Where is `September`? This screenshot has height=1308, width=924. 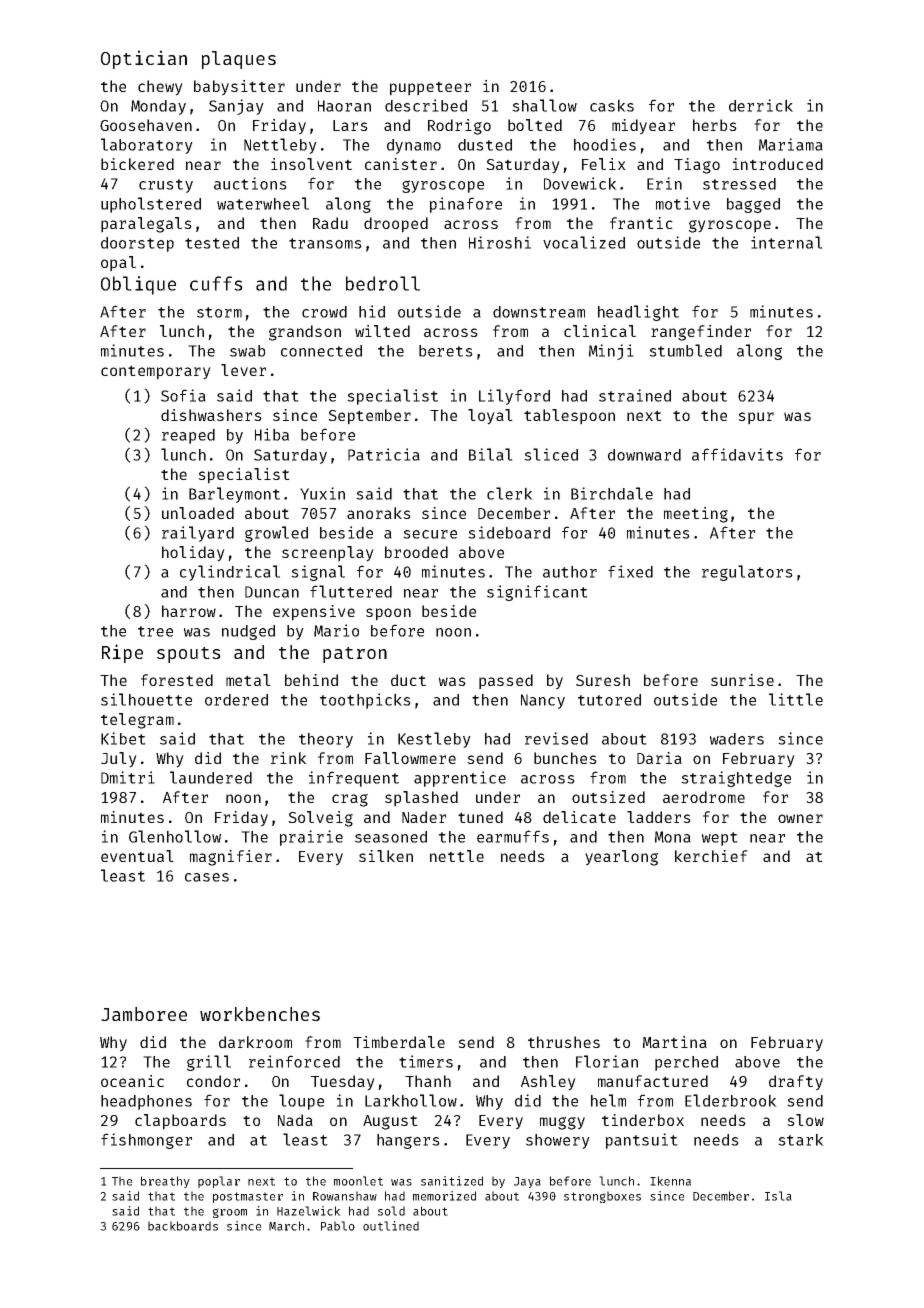 September is located at coordinates (369, 417).
